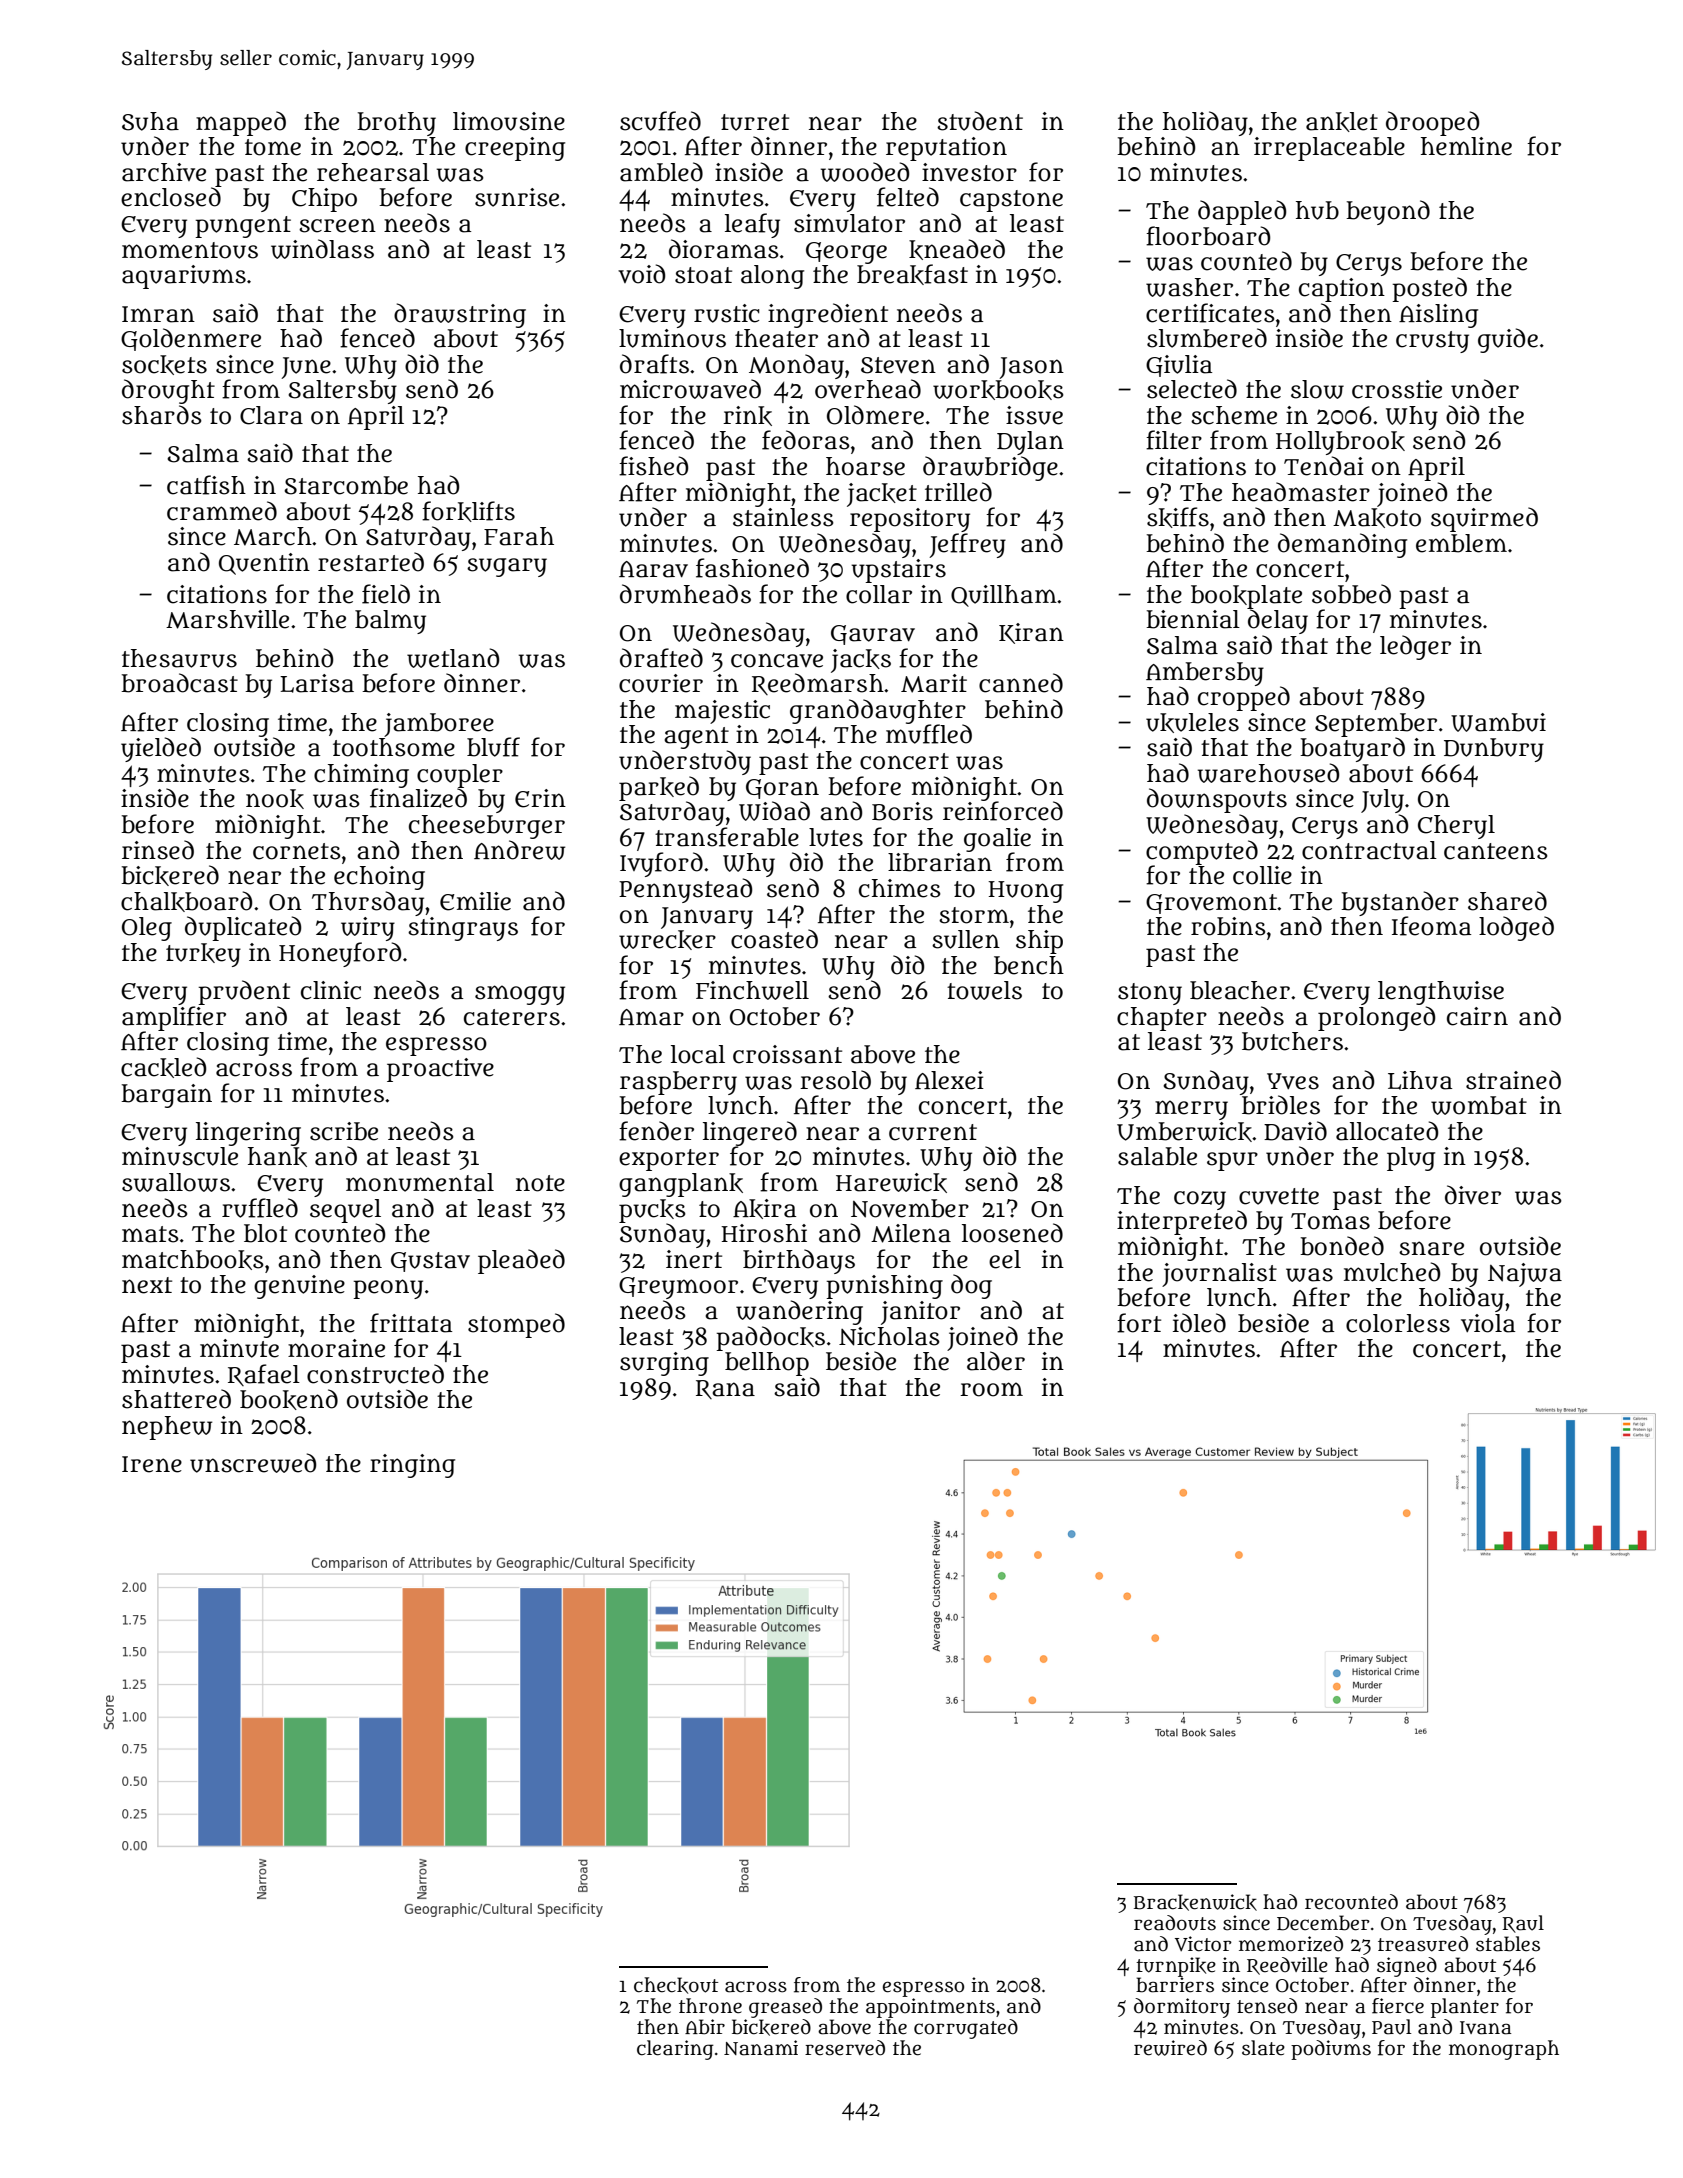 This image has height=2178, width=1683. Describe the element at coordinates (460, 315) in the image. I see `drawstring` at that location.
